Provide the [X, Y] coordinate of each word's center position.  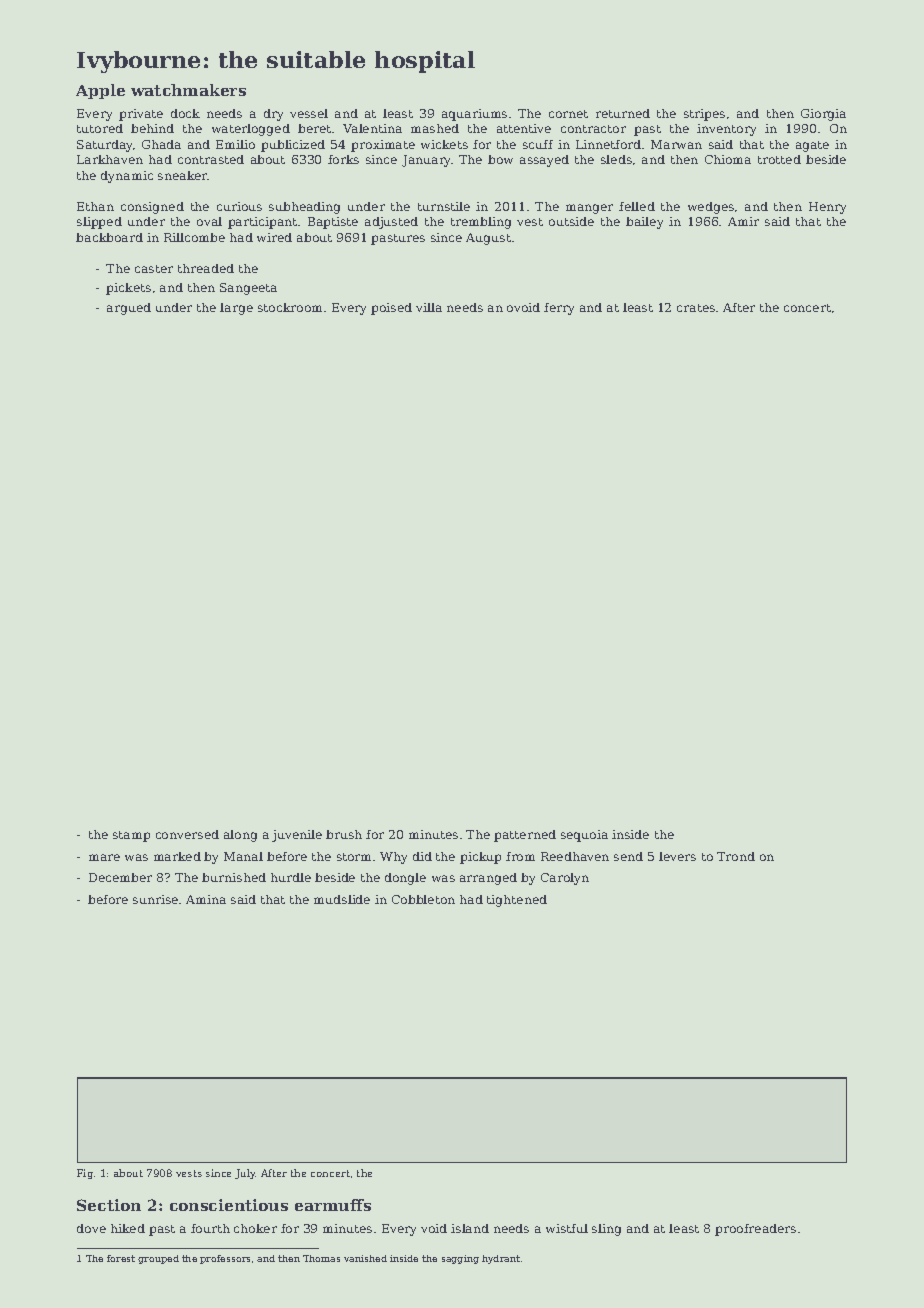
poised [391, 309]
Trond [736, 856]
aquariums [474, 115]
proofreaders [755, 1230]
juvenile [297, 836]
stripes [704, 115]
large [236, 309]
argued [129, 309]
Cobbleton [423, 899]
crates [696, 308]
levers [677, 856]
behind [152, 128]
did [422, 856]
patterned [525, 836]
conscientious [229, 1205]
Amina [206, 899]
